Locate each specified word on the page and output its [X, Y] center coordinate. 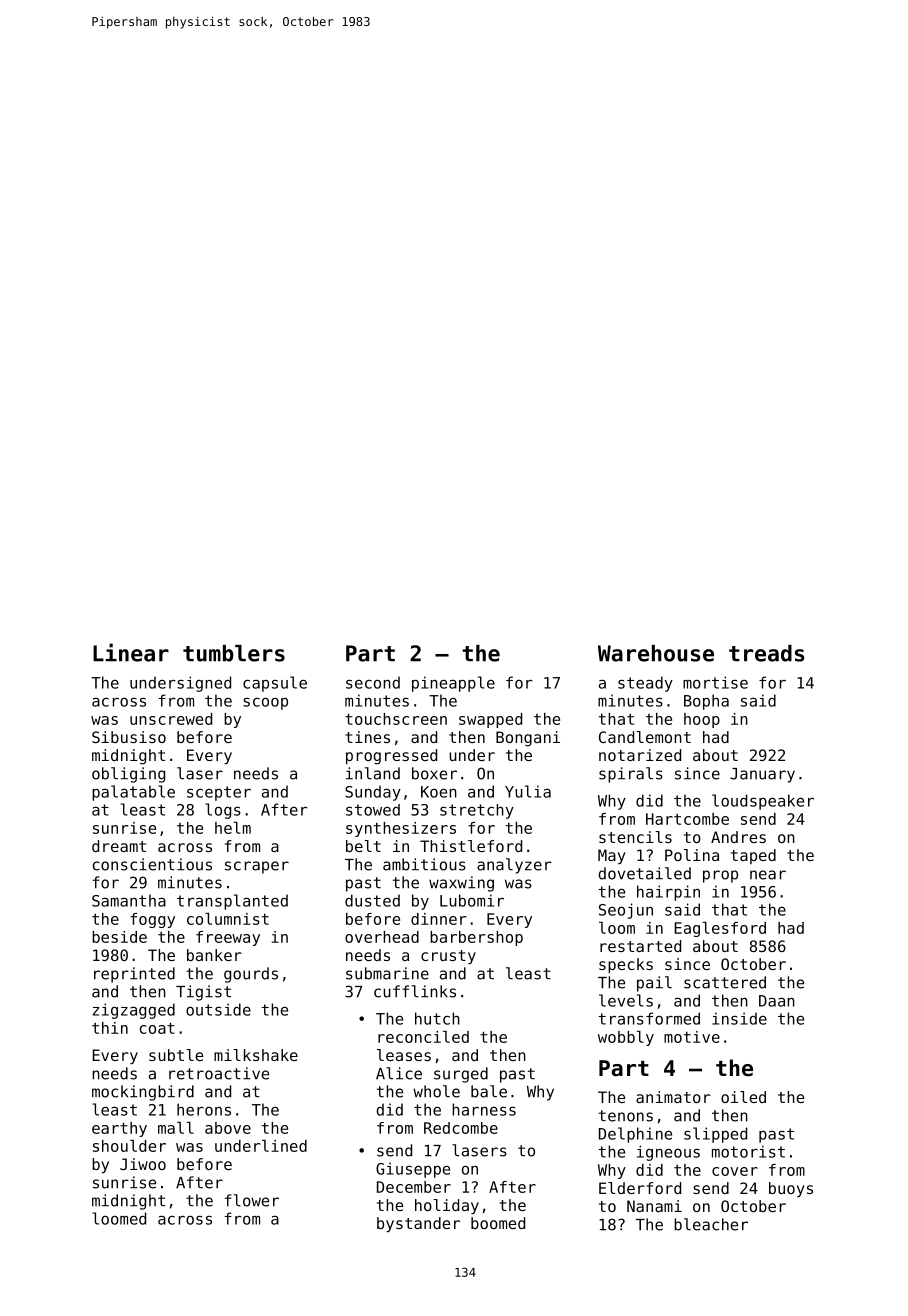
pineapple [453, 684]
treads [766, 653]
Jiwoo [143, 1164]
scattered [725, 982]
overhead [382, 937]
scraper [257, 867]
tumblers [234, 653]
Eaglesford [720, 929]
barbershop [476, 938]
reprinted [134, 975]
